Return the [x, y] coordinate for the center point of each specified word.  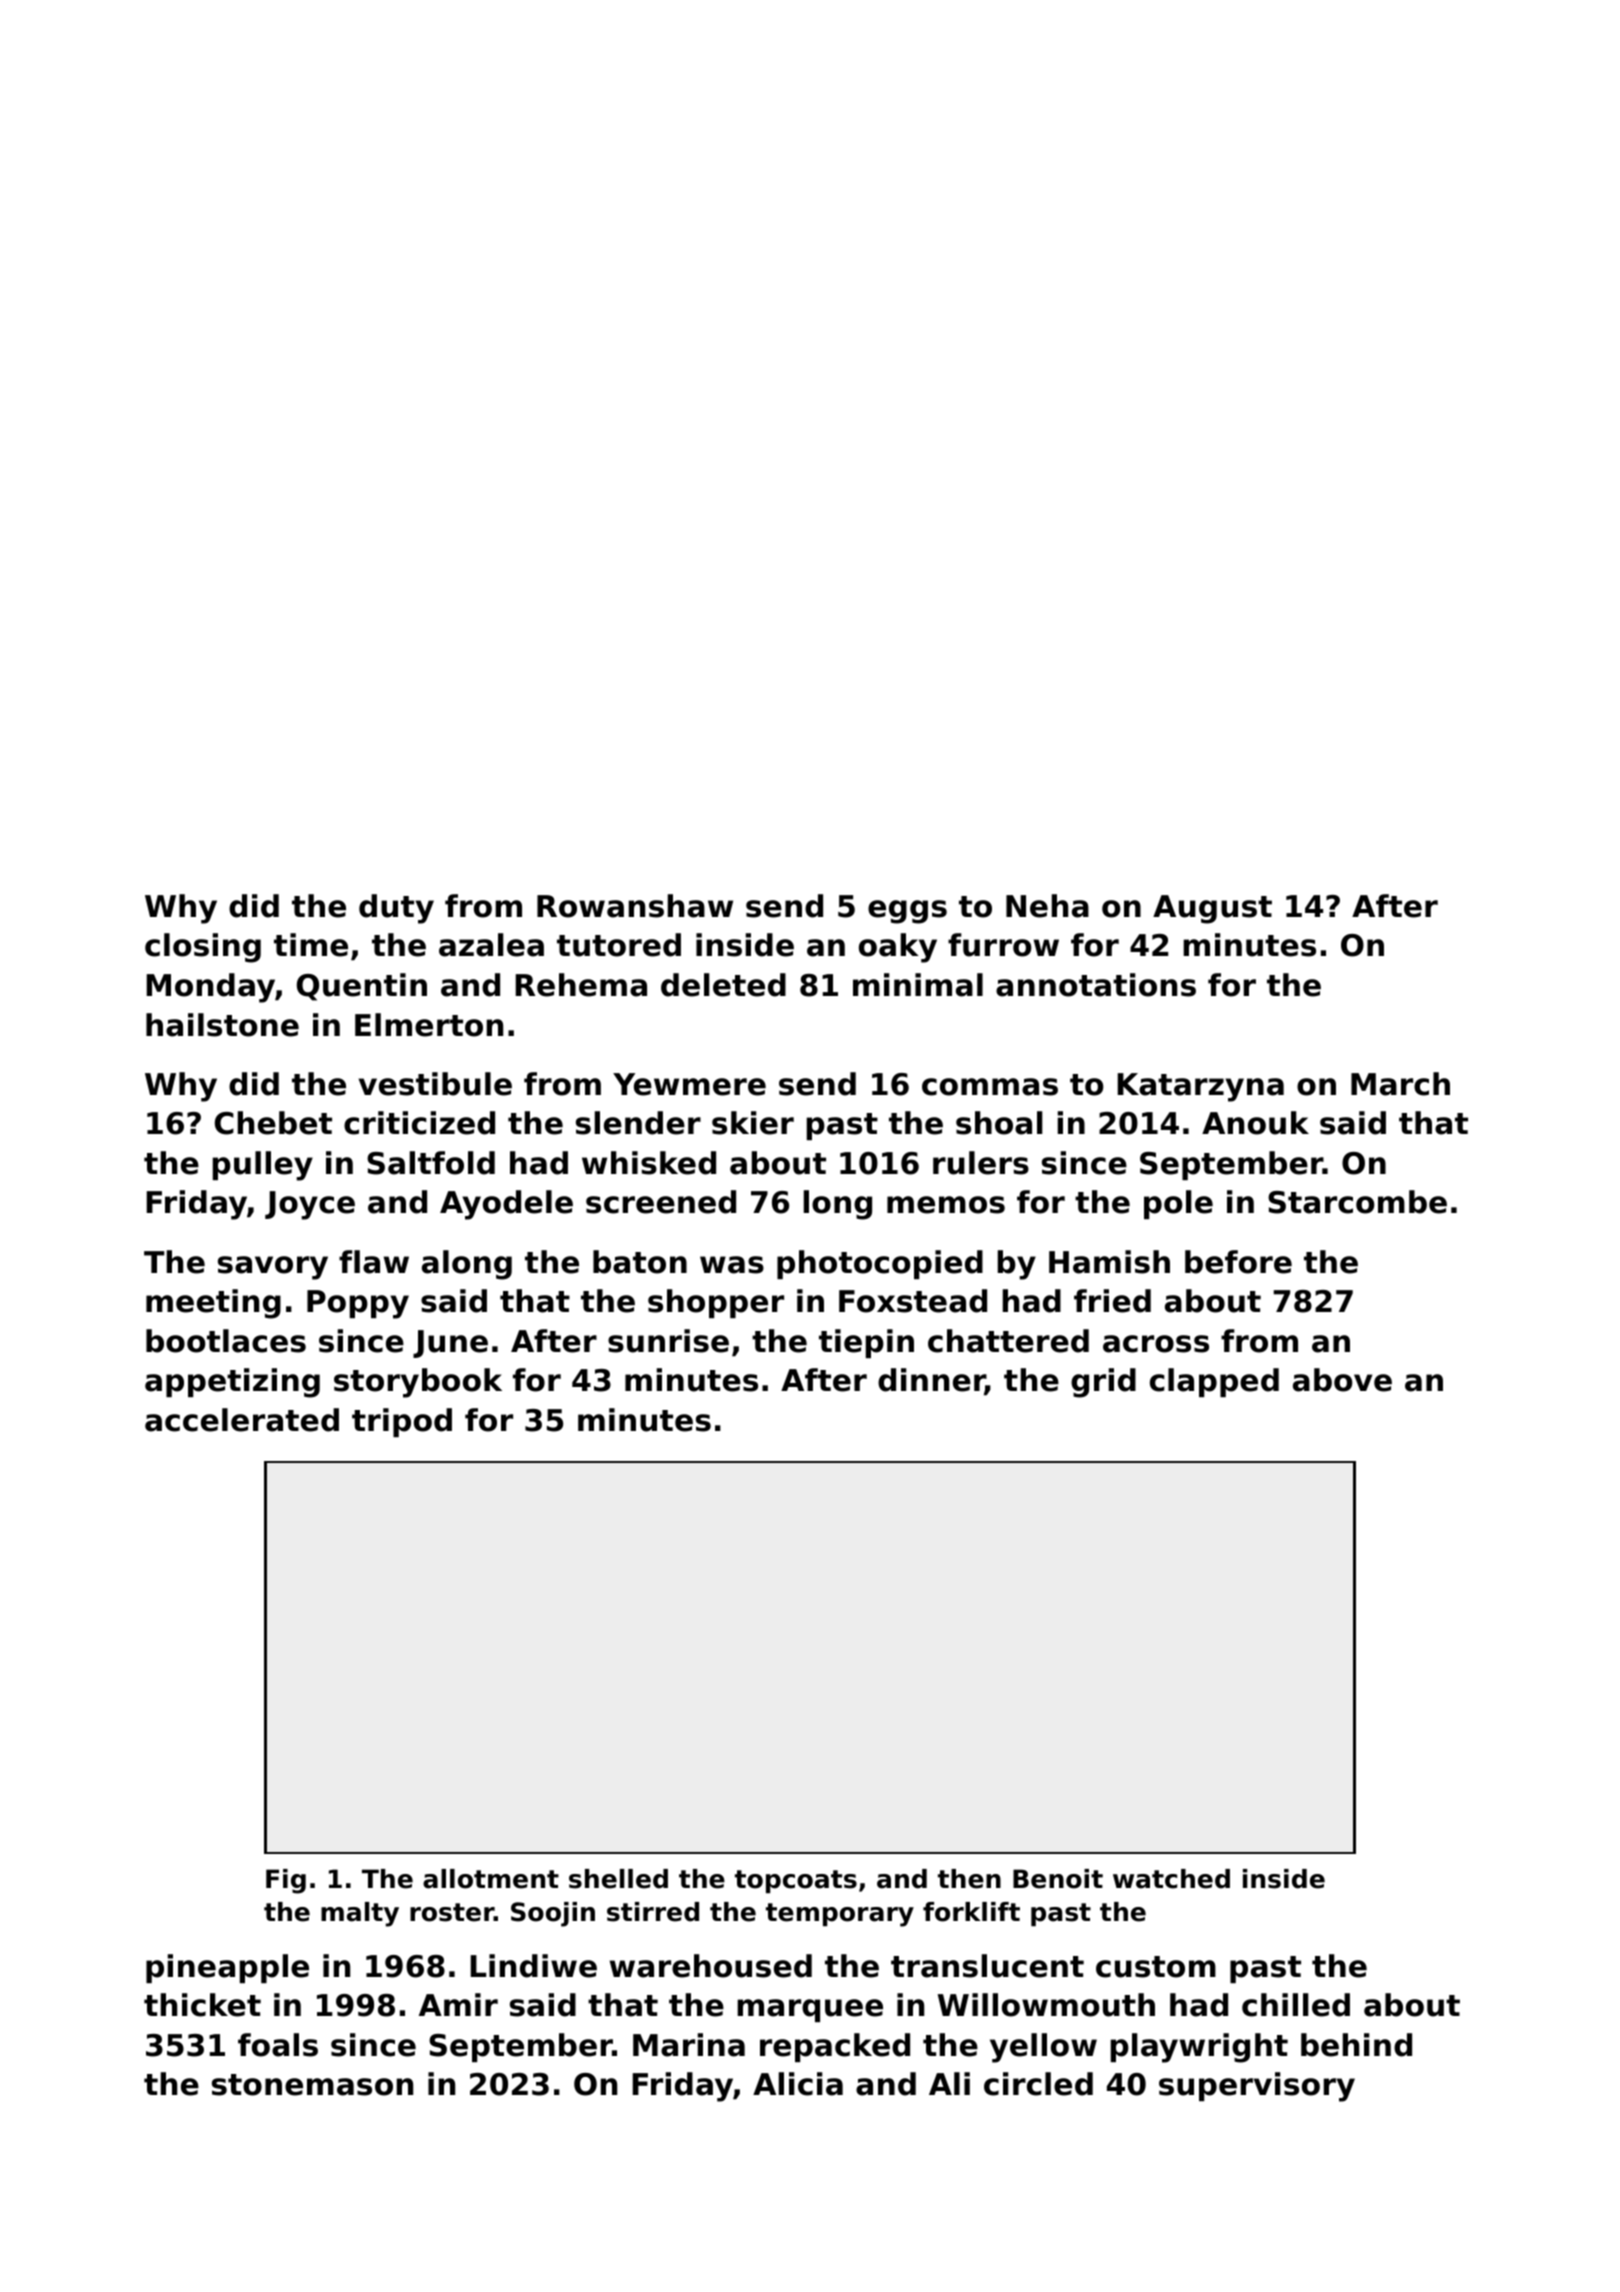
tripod [402, 1422]
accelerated [242, 1420]
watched [1171, 1879]
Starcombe [1357, 1202]
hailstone [222, 1025]
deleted [723, 985]
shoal [999, 1123]
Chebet [273, 1123]
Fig [286, 1881]
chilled [1296, 2005]
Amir [458, 2004]
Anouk [1255, 1123]
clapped [1214, 1382]
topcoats [796, 1881]
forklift [971, 1912]
